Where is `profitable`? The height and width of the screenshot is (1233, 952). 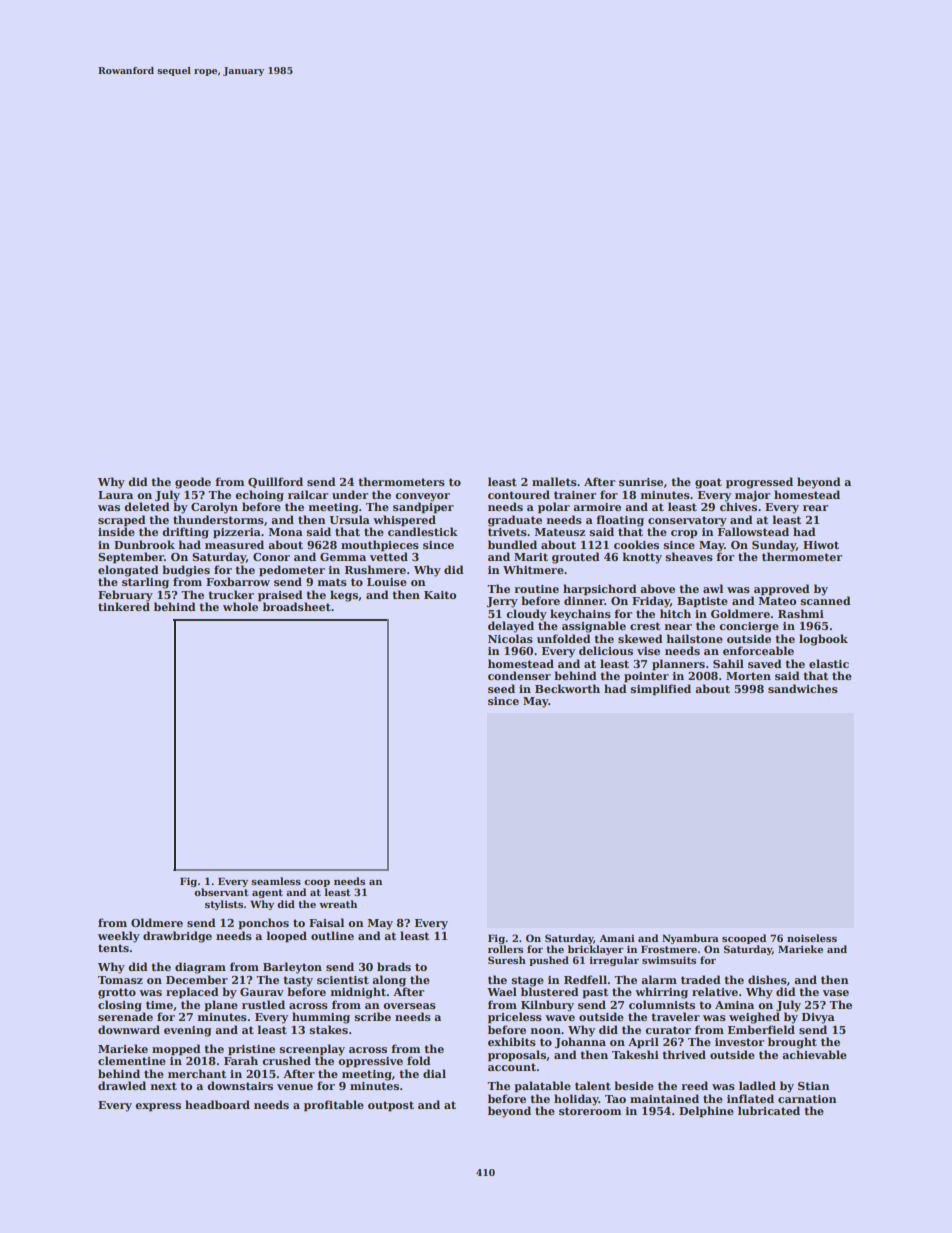
profitable is located at coordinates (334, 1106).
